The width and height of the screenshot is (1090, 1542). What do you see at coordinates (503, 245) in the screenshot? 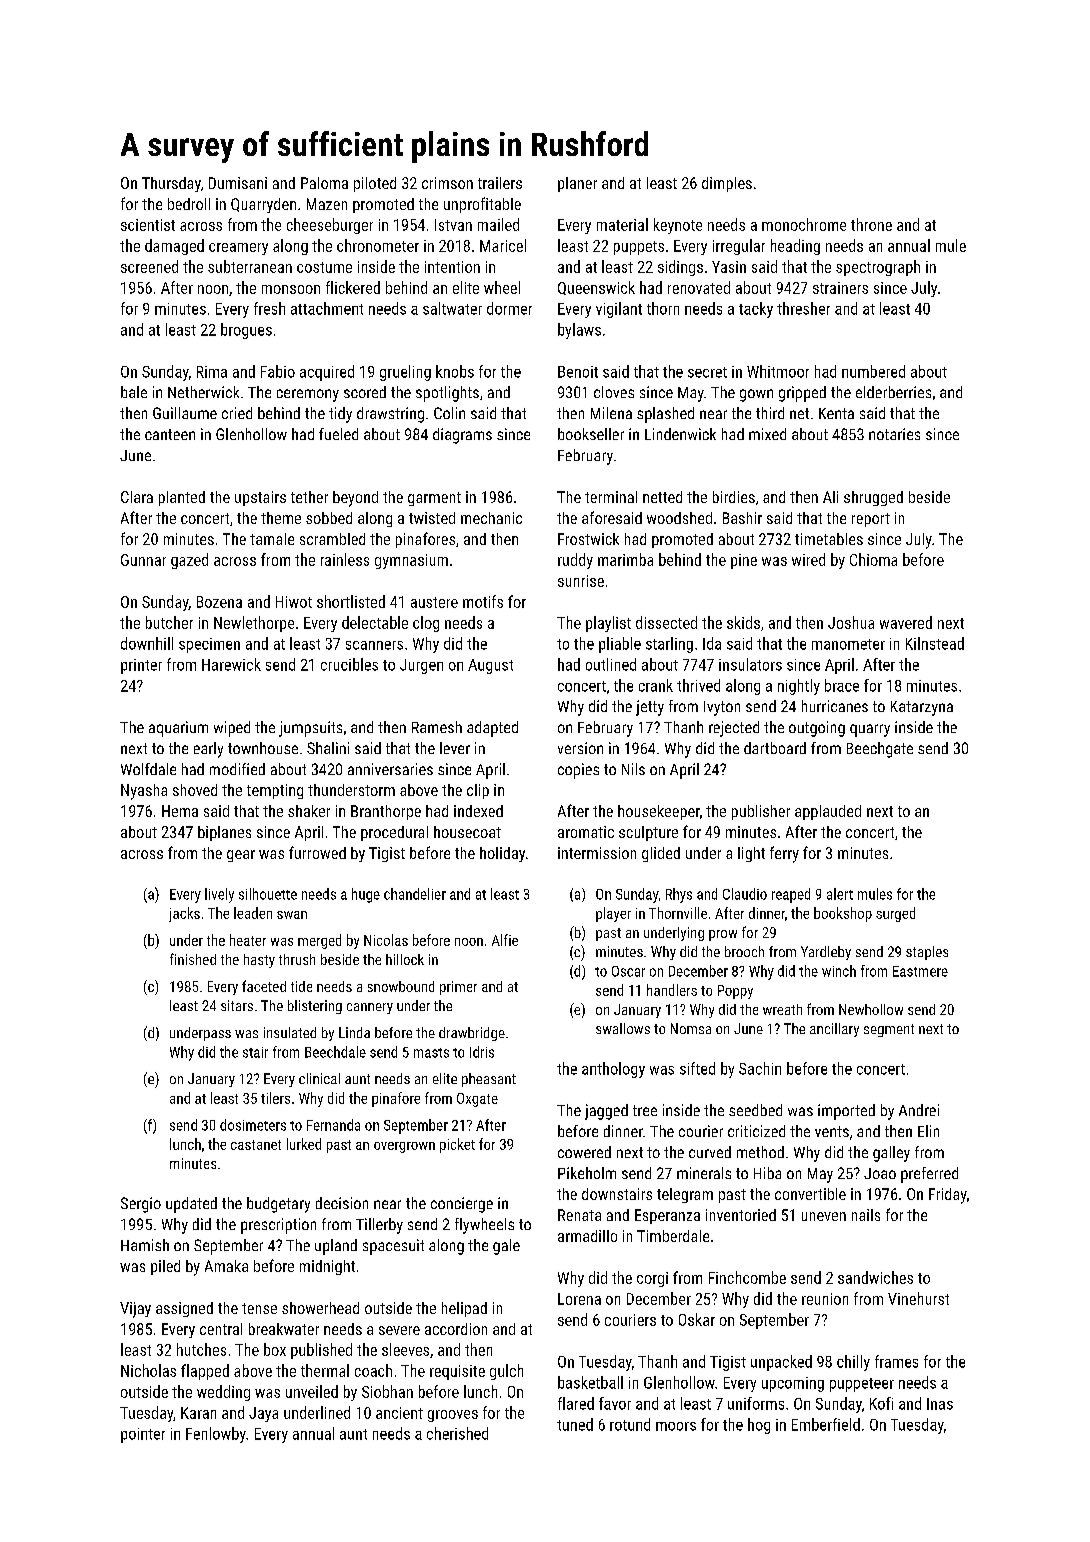
I see `Maricel` at bounding box center [503, 245].
